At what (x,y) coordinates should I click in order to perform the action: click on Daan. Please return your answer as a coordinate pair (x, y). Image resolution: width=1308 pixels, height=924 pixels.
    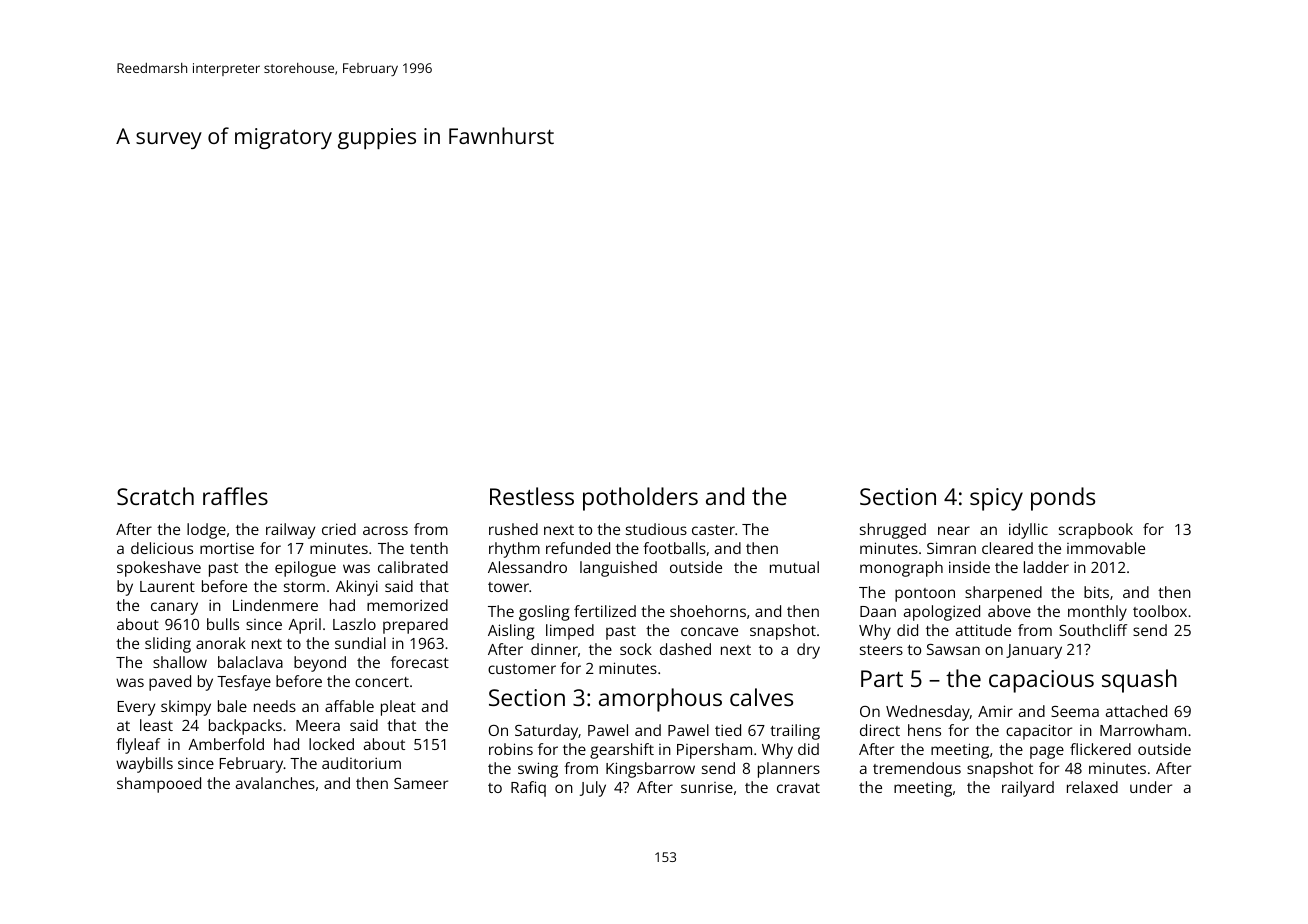
    Looking at the image, I should click on (878, 611).
